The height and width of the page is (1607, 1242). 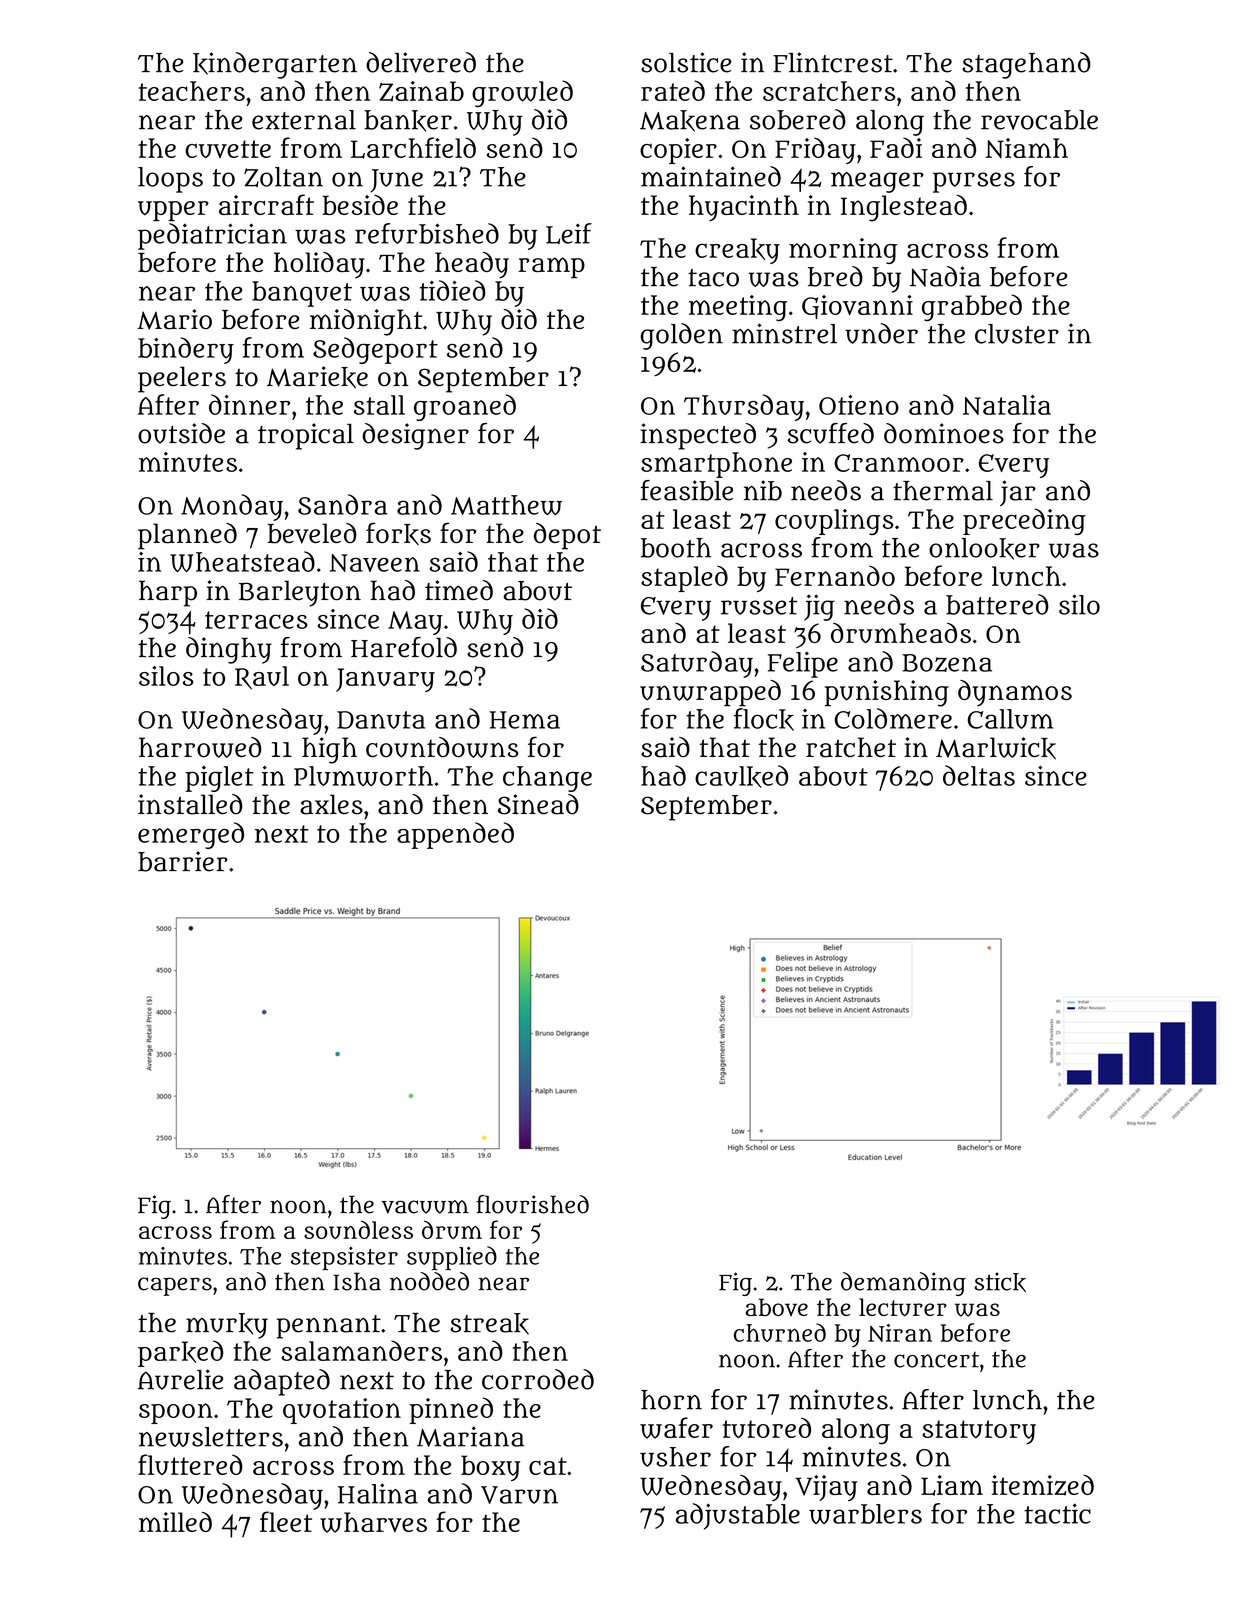 I want to click on stepsister, so click(x=344, y=1258).
